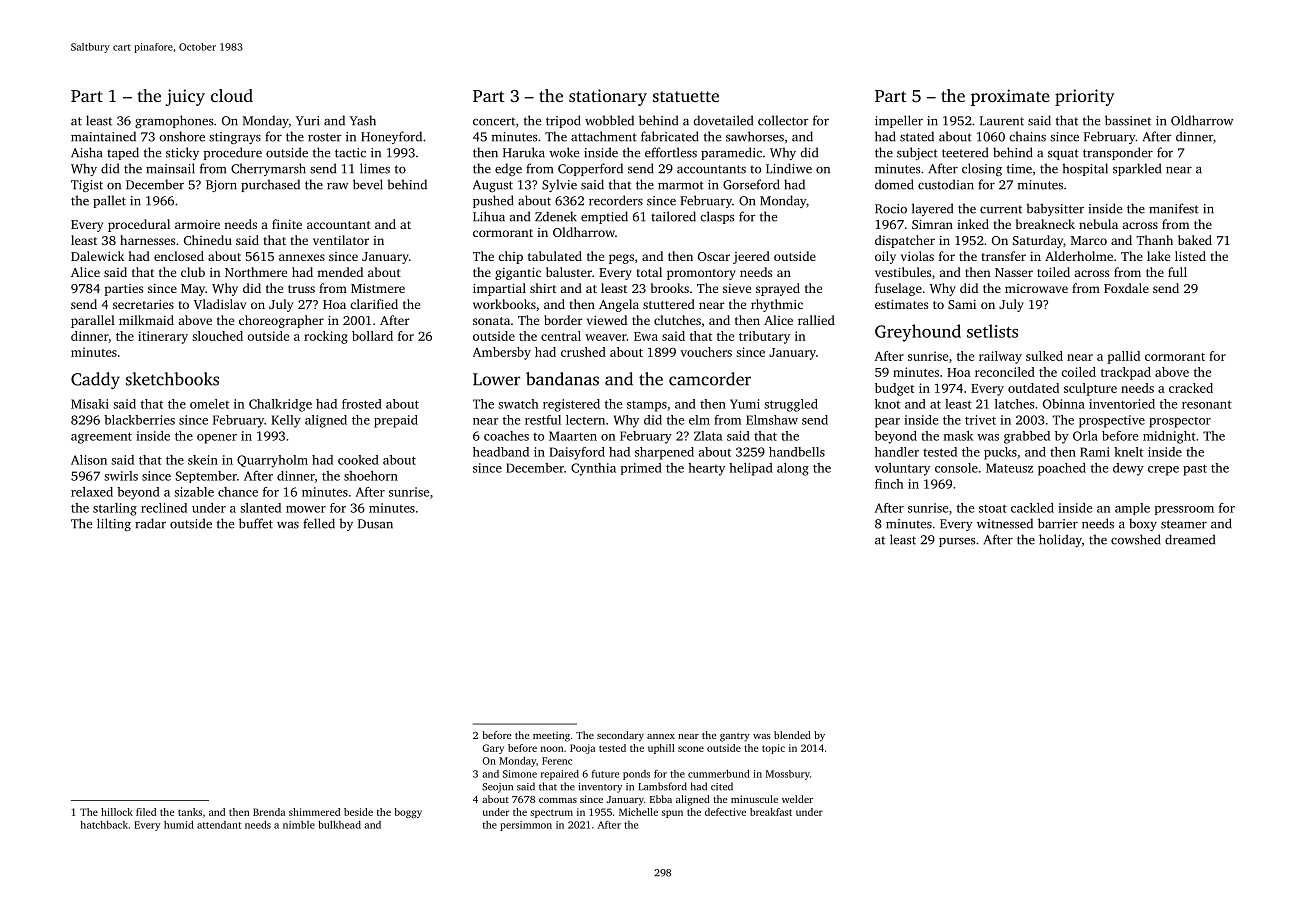  Describe the element at coordinates (123, 153) in the page. I see `taped` at that location.
